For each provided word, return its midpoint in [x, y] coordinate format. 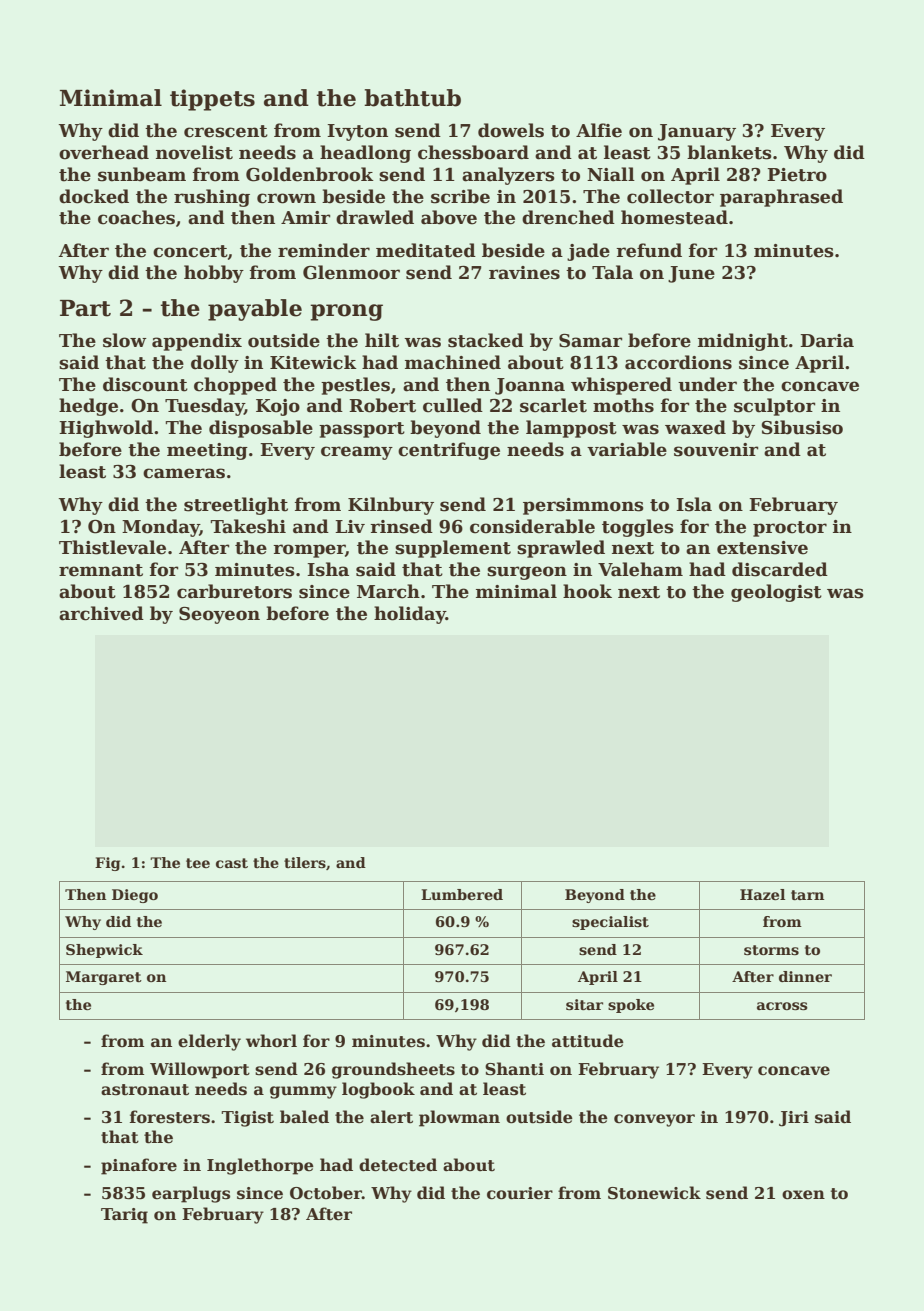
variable [627, 449]
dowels [511, 130]
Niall [611, 174]
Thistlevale [112, 547]
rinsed [401, 526]
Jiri [794, 1119]
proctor [790, 529]
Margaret [104, 978]
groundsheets [393, 1070]
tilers [305, 862]
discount [145, 384]
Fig [107, 864]
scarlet [553, 405]
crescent [226, 131]
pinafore [139, 1166]
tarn [807, 895]
